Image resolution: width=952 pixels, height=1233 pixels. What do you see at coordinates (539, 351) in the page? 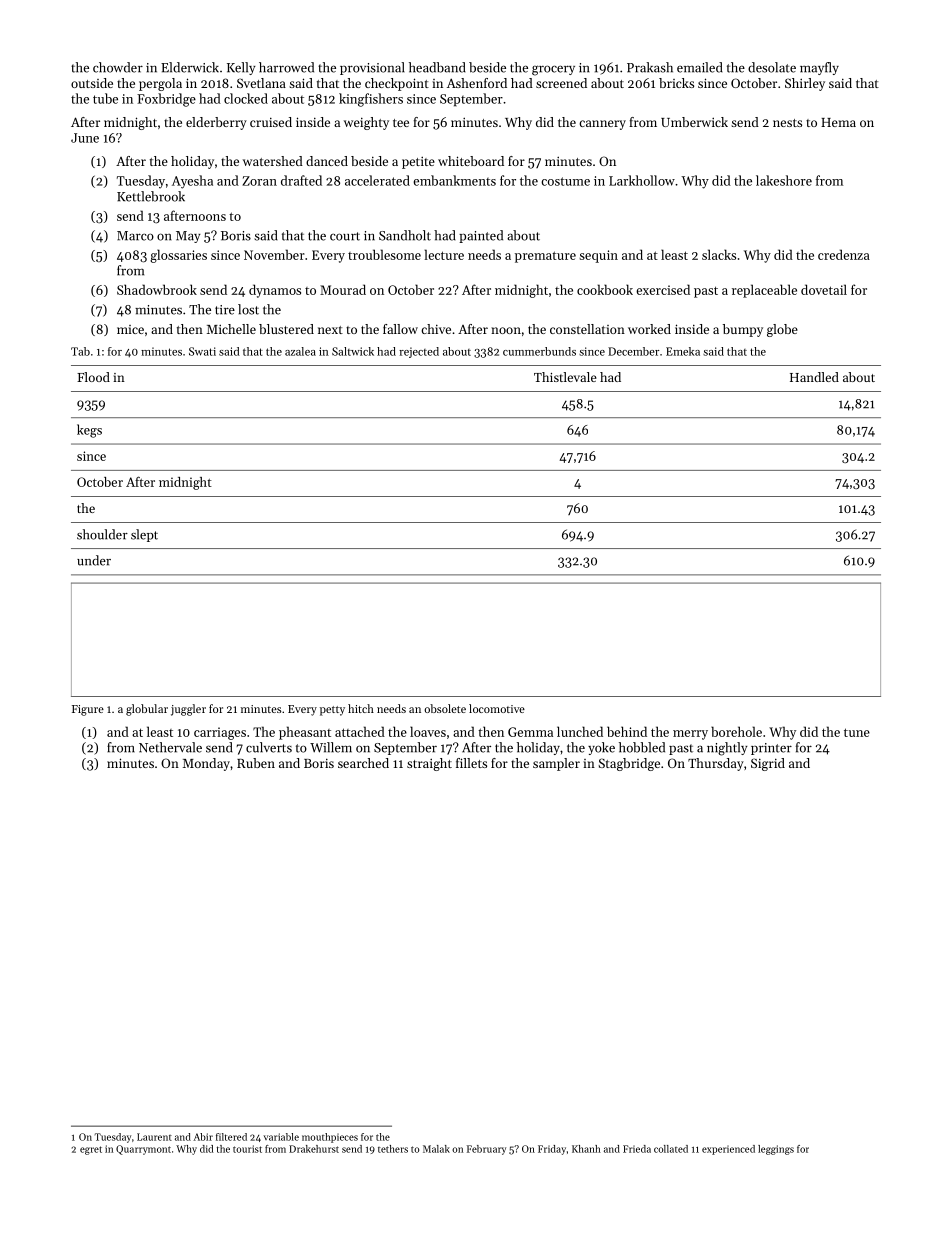
I see `cummerbunds` at bounding box center [539, 351].
